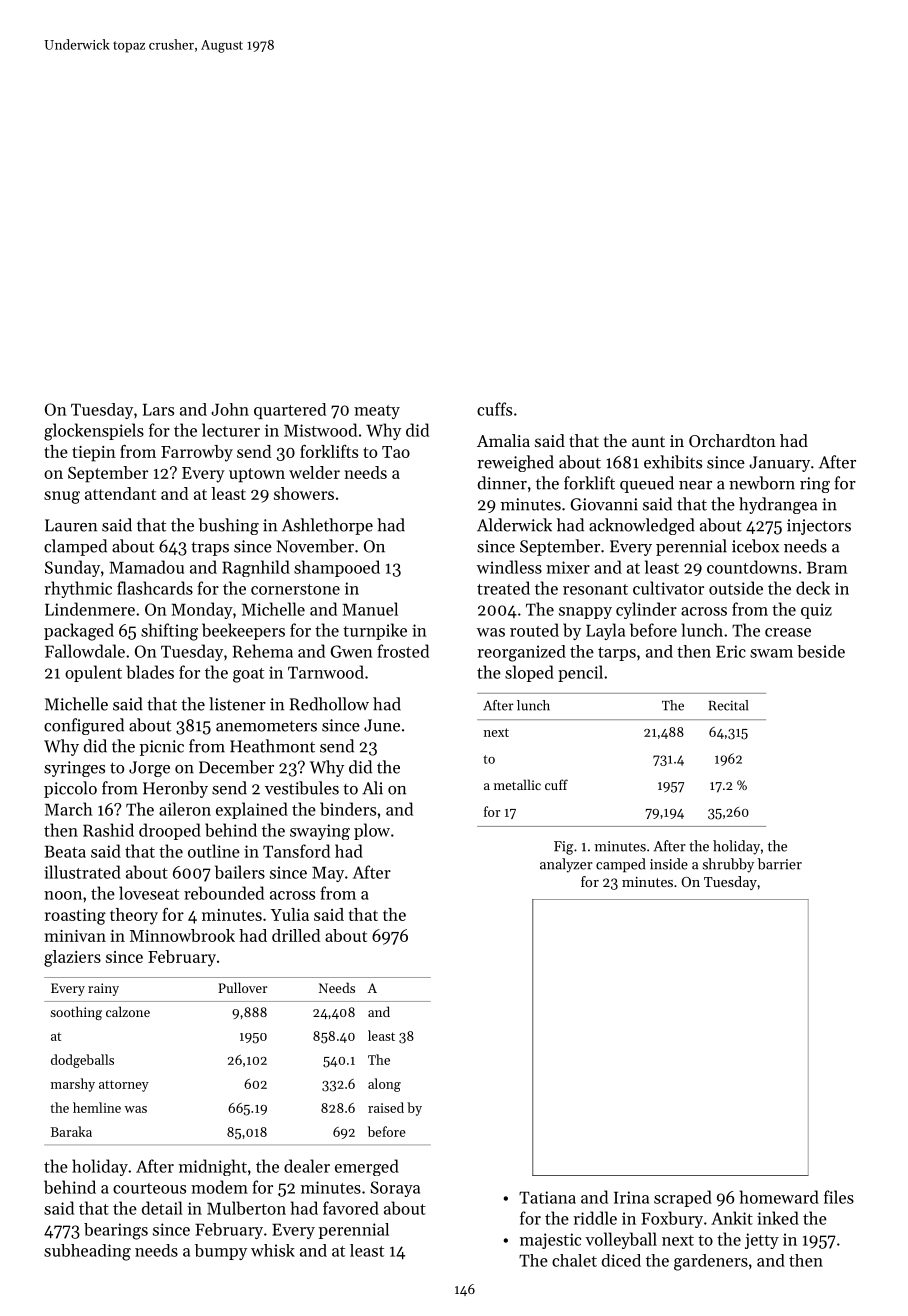 The width and height of the screenshot is (908, 1316). What do you see at coordinates (65, 851) in the screenshot?
I see `Beata` at bounding box center [65, 851].
